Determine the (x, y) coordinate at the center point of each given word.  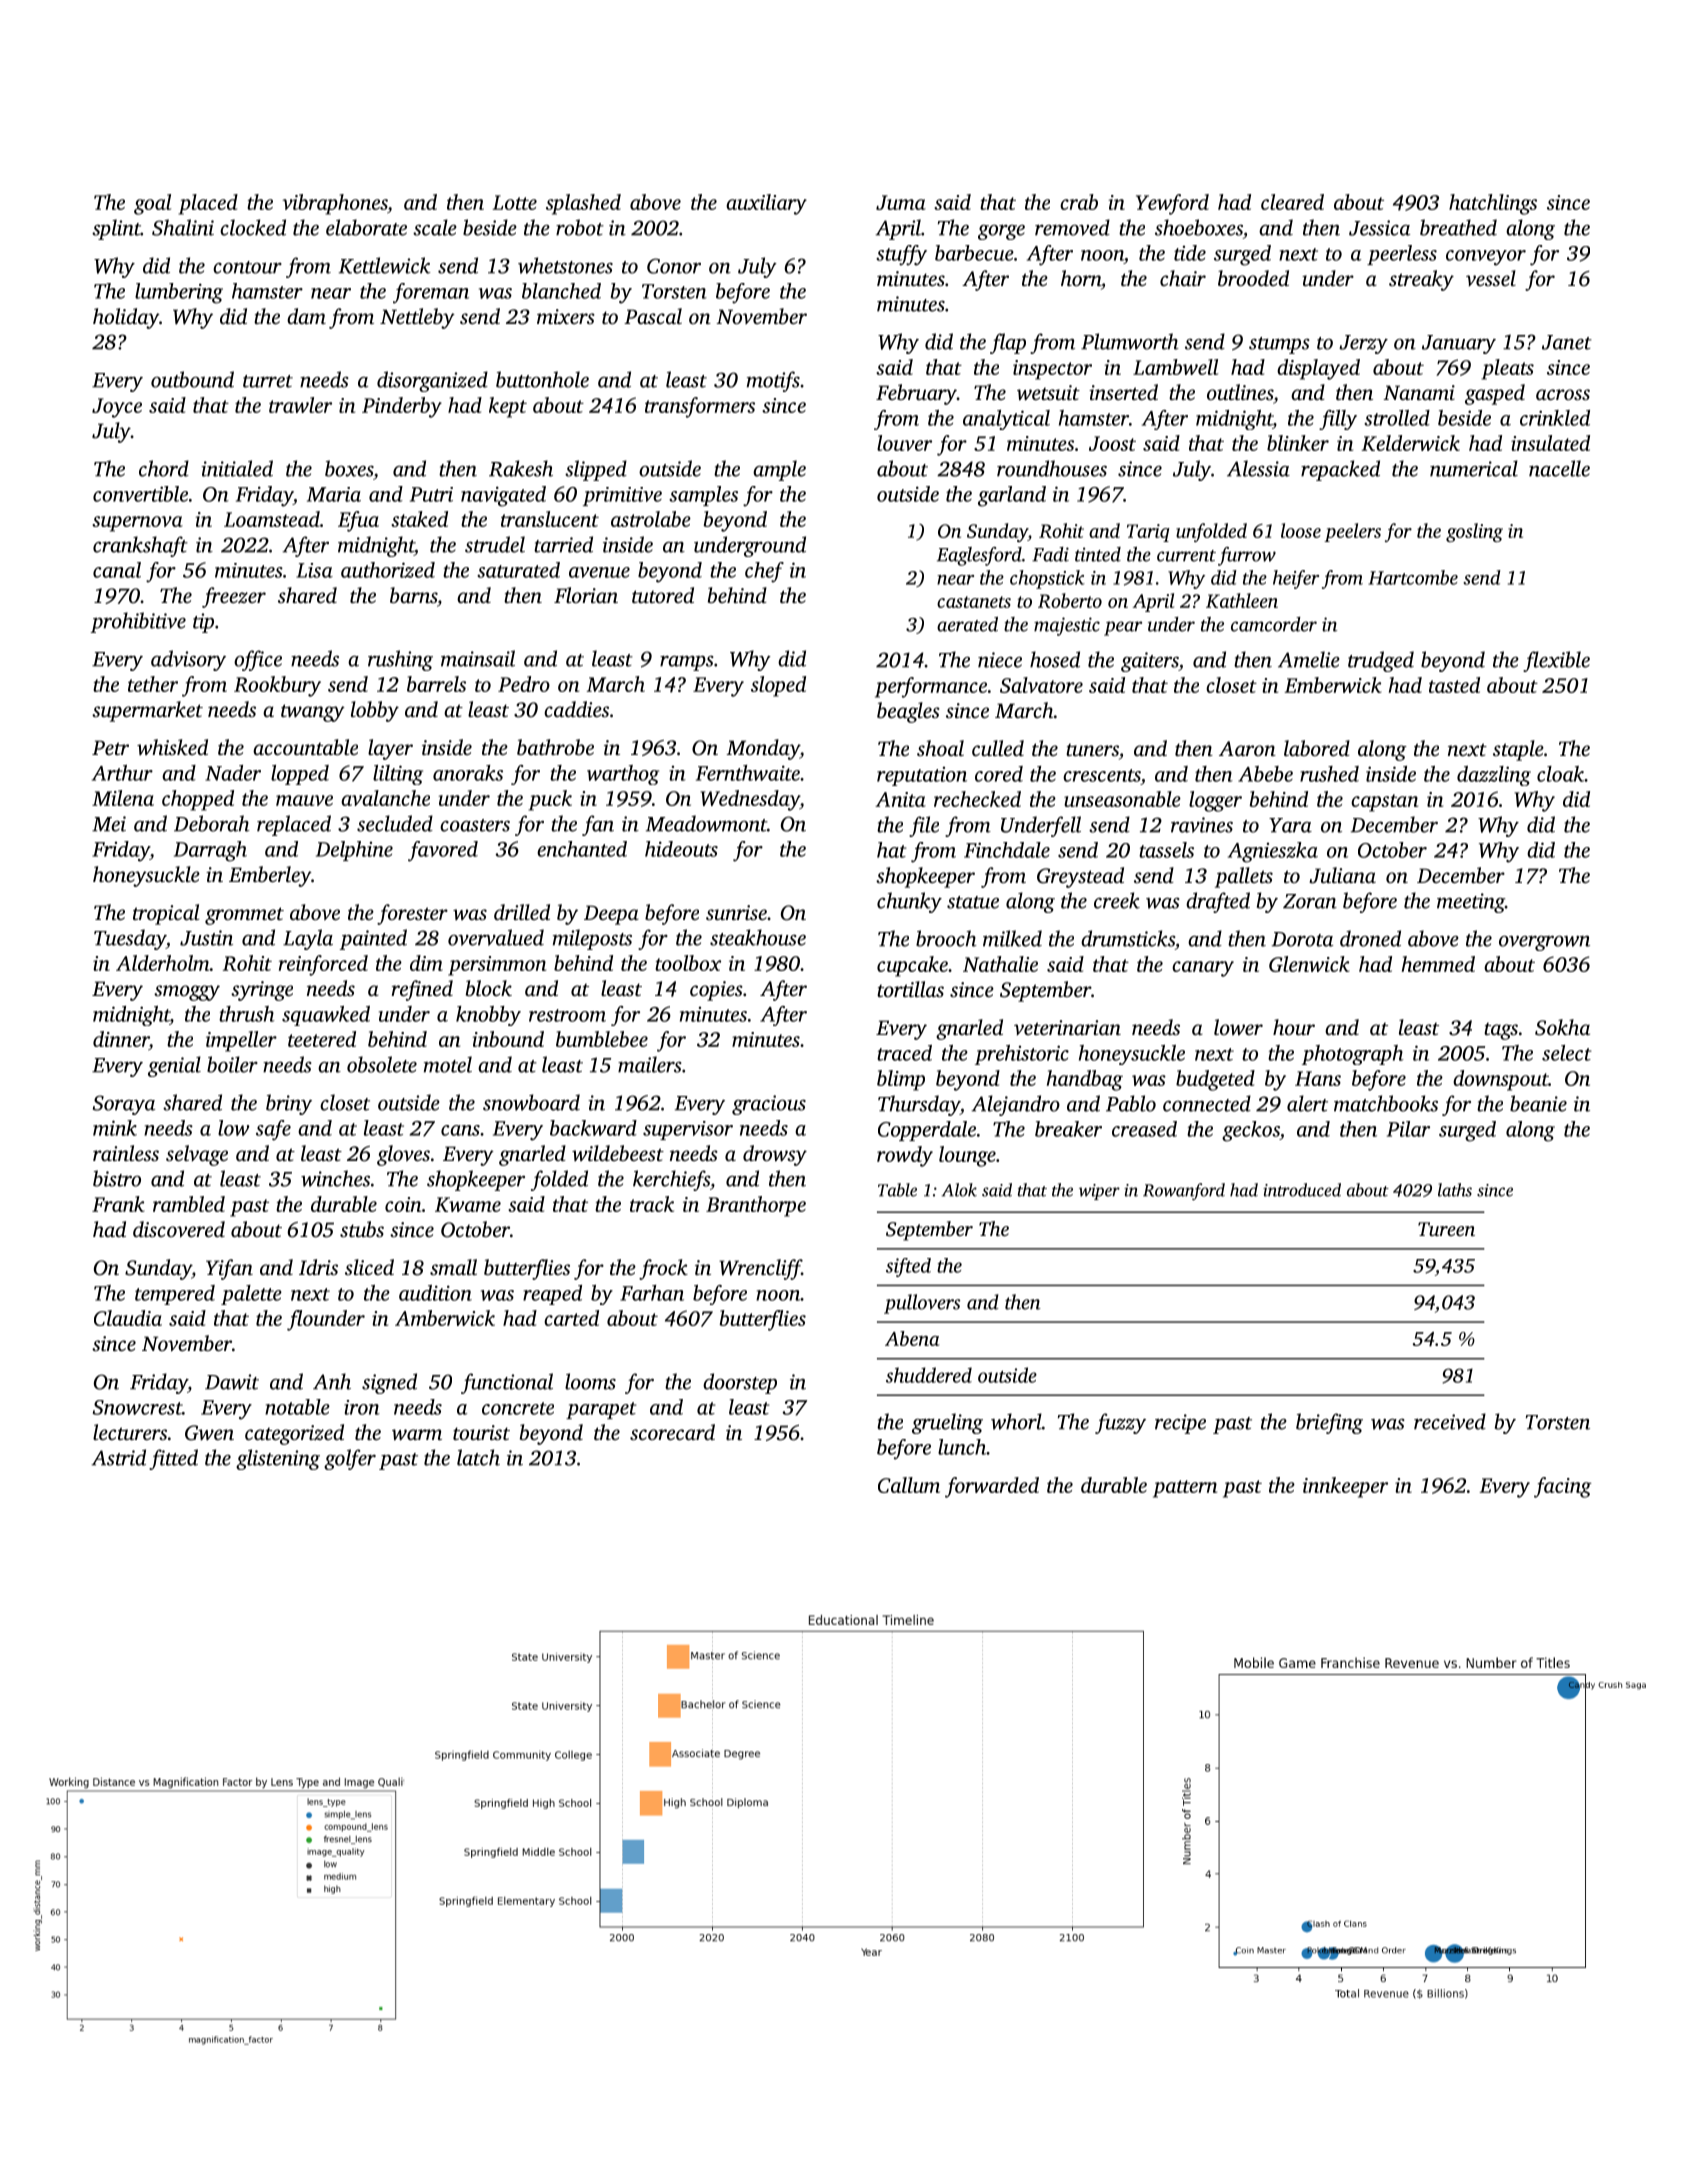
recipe (1180, 1424)
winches (335, 1178)
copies (716, 991)
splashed (583, 204)
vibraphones (335, 204)
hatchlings (1493, 204)
